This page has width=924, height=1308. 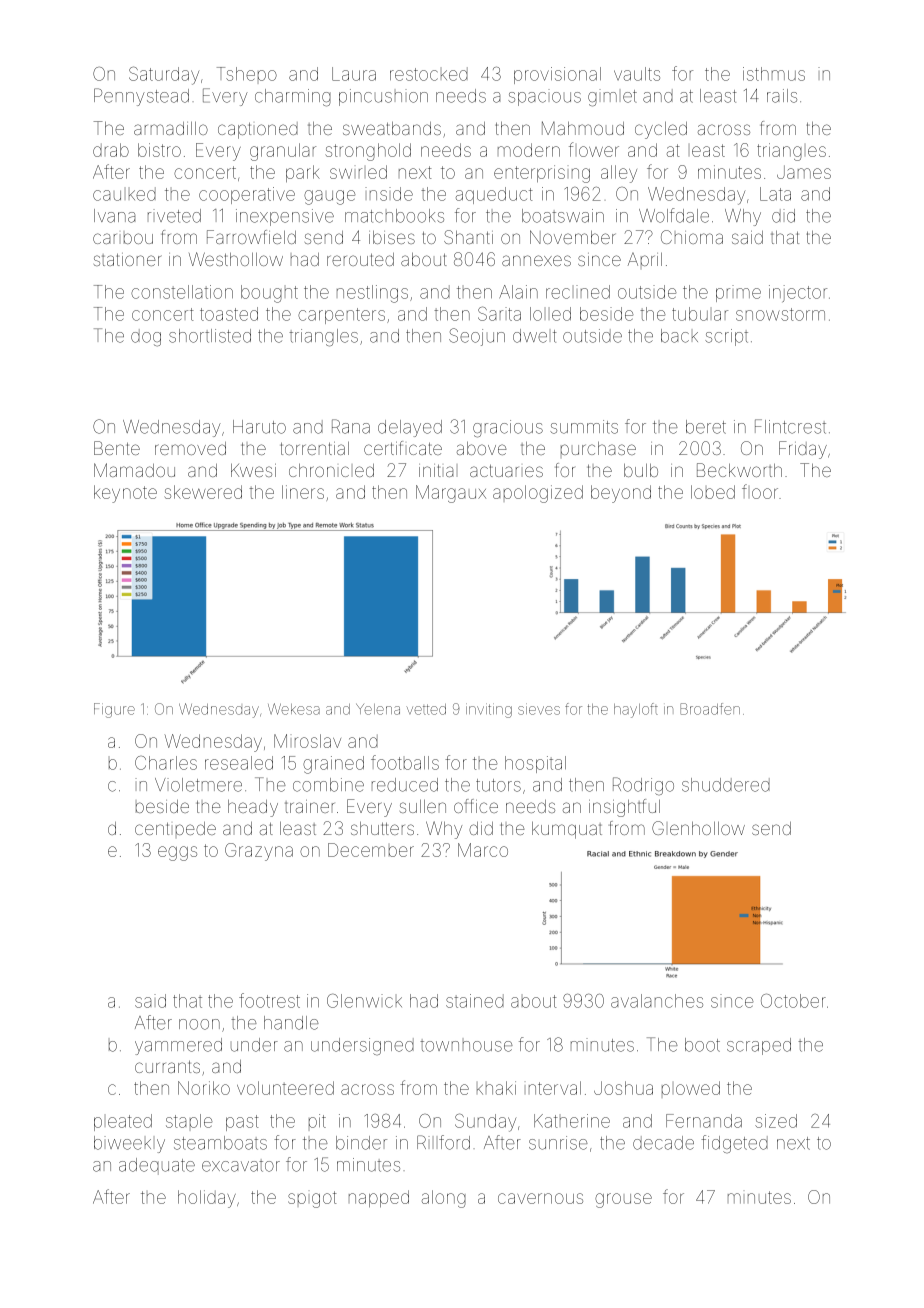 I want to click on napped, so click(x=379, y=1198).
